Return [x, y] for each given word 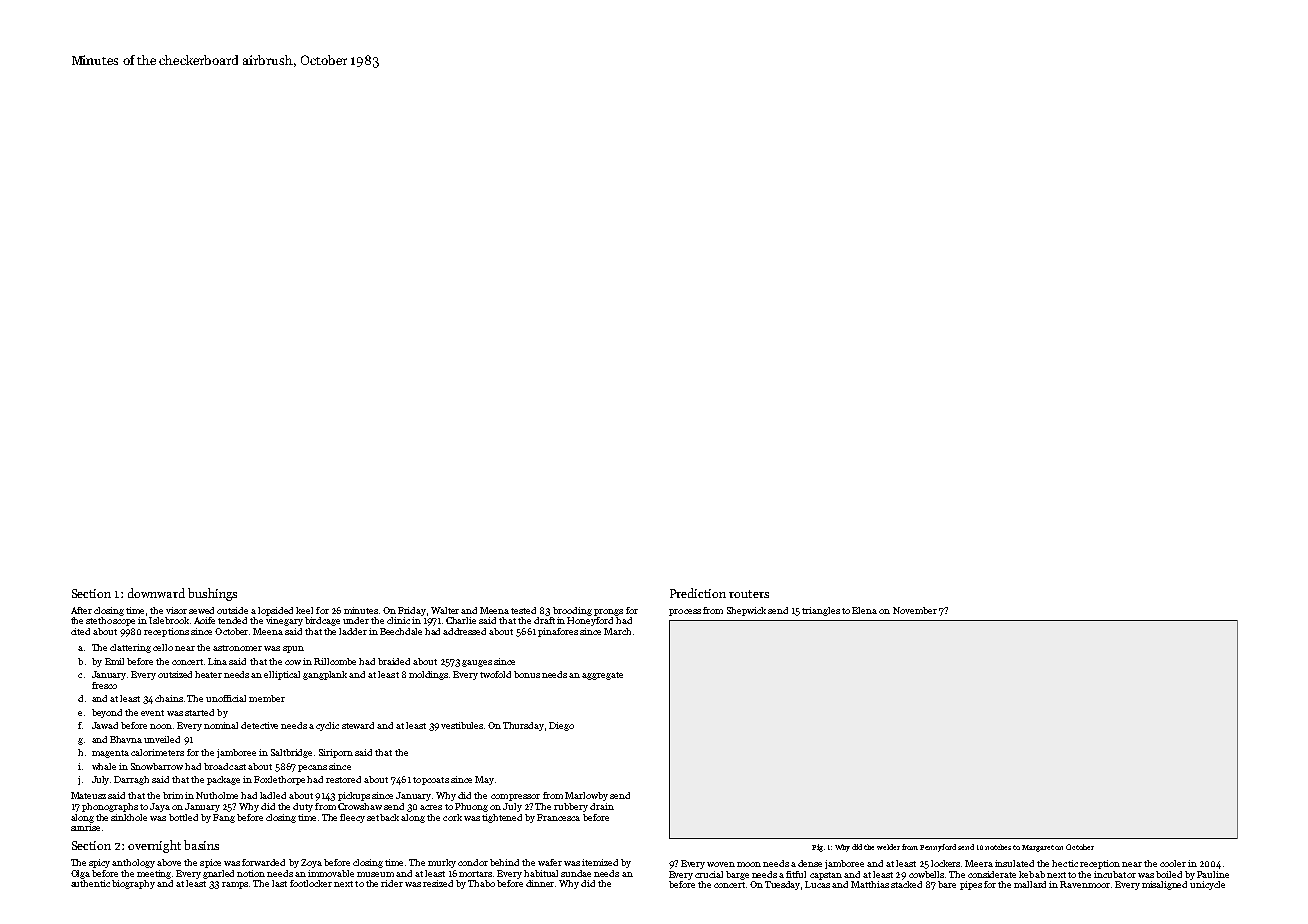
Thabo [481, 883]
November [915, 610]
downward [156, 593]
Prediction [698, 593]
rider [392, 883]
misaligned [1164, 885]
